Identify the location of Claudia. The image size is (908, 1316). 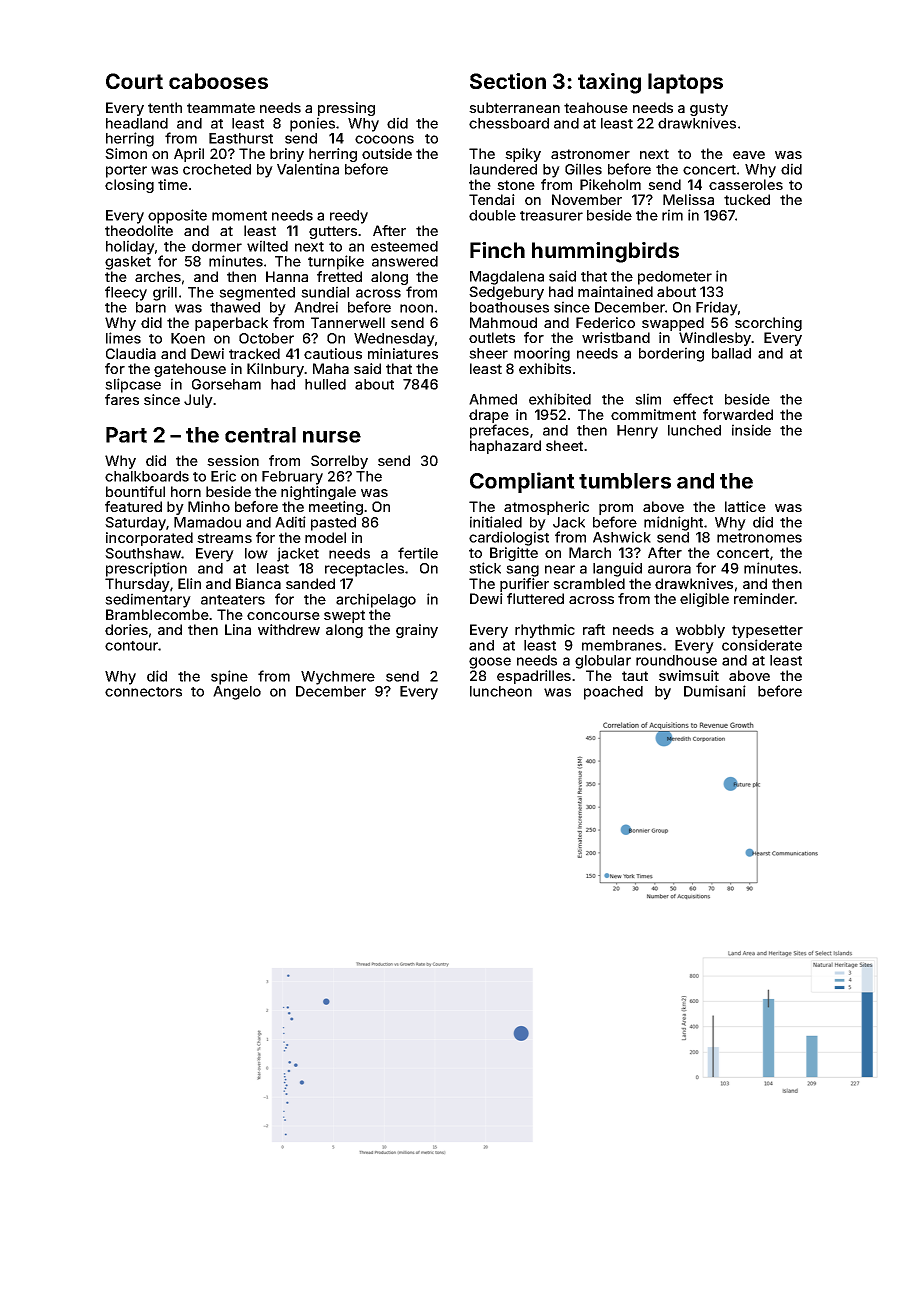
(131, 353).
